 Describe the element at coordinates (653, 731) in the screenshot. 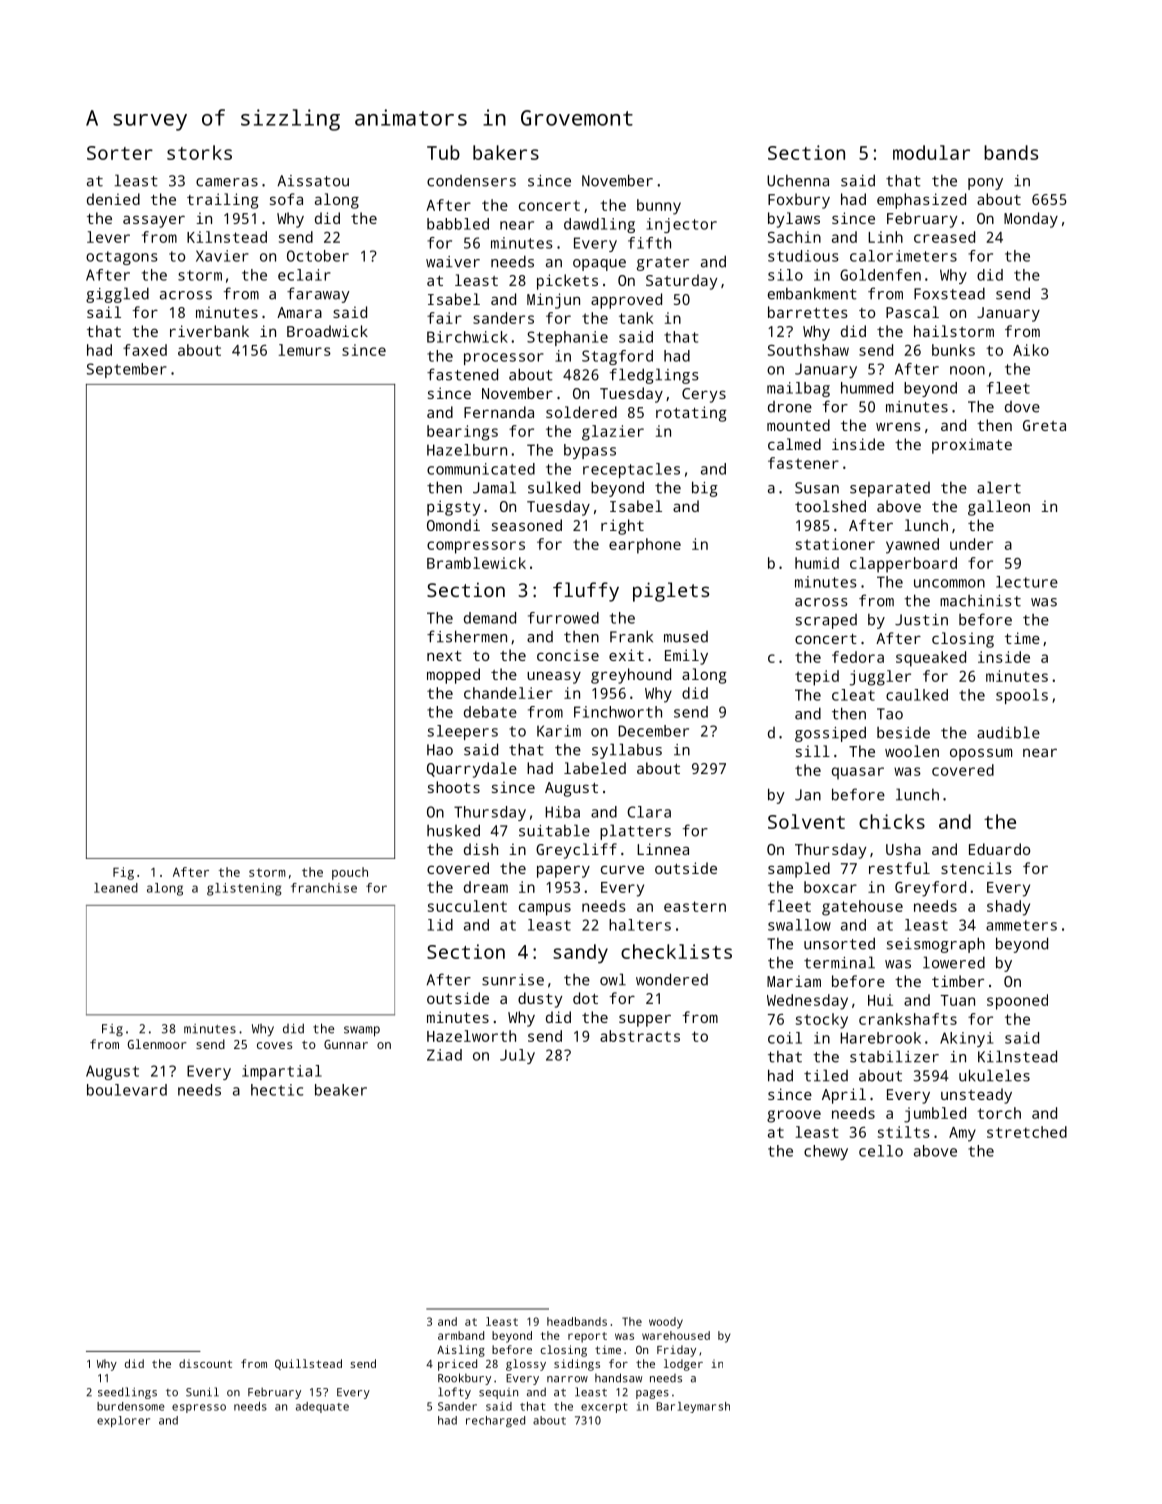

I see `December` at that location.
